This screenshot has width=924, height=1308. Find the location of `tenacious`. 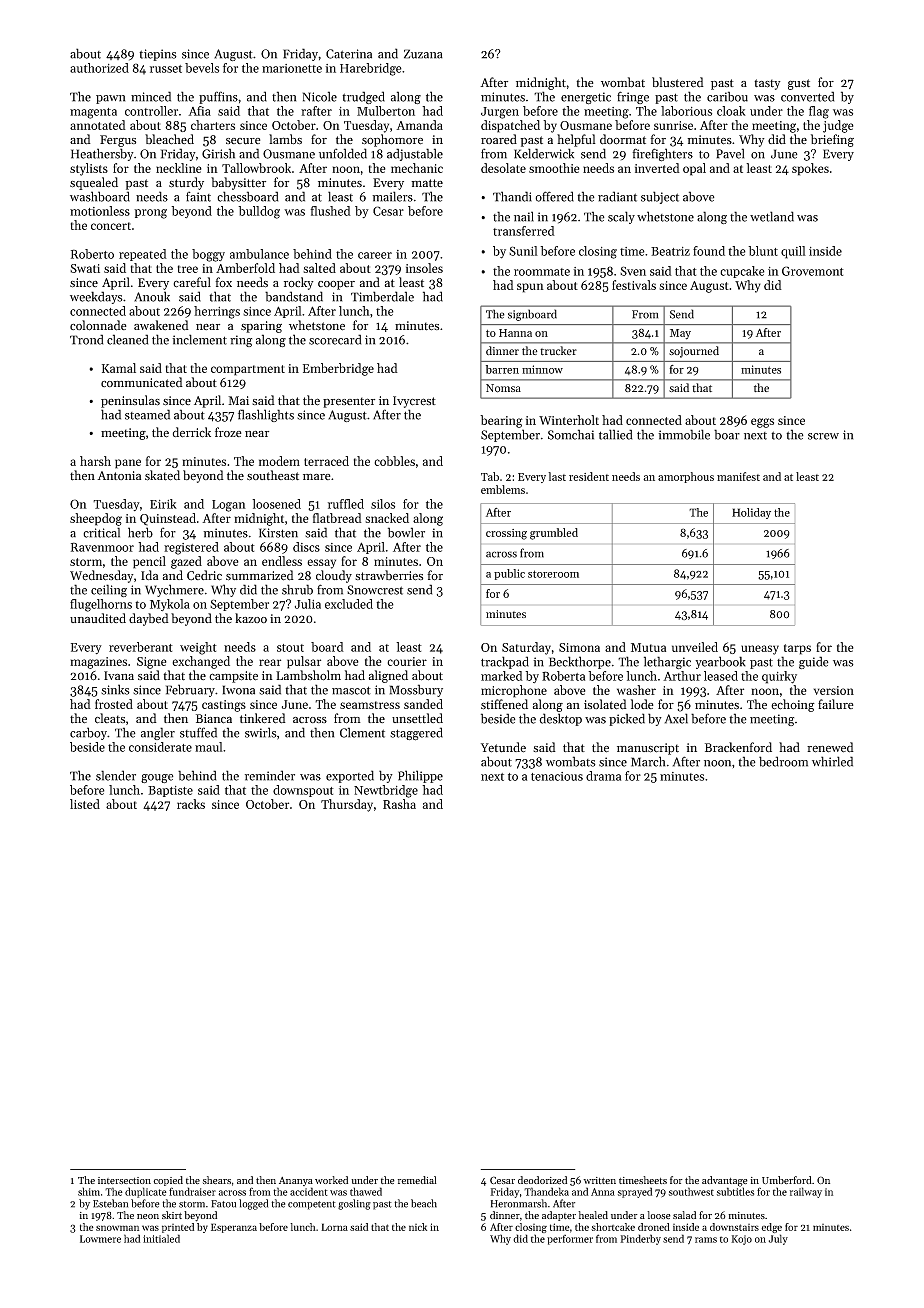

tenacious is located at coordinates (557, 776).
